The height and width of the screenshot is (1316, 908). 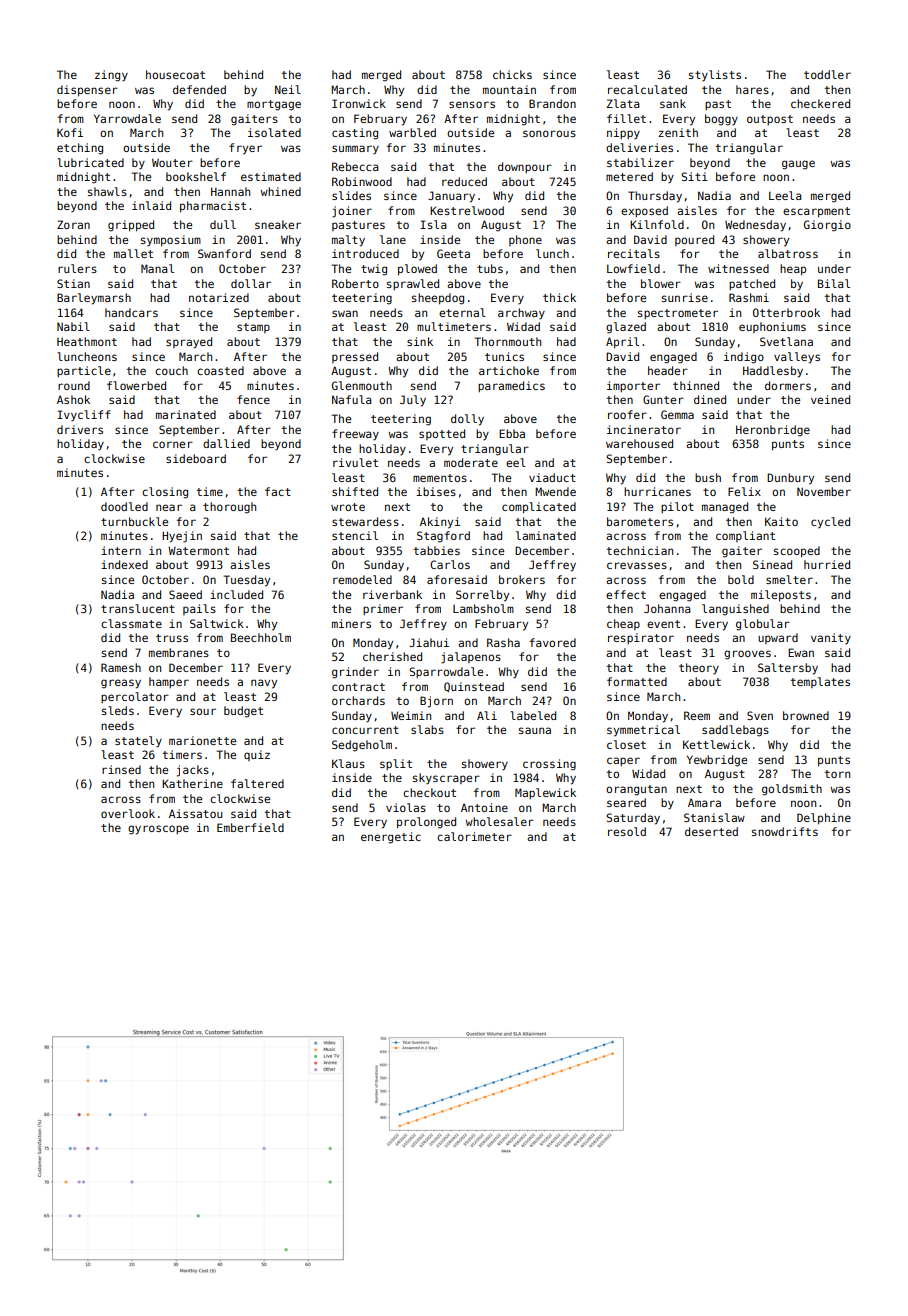 I want to click on toddler, so click(x=827, y=74).
